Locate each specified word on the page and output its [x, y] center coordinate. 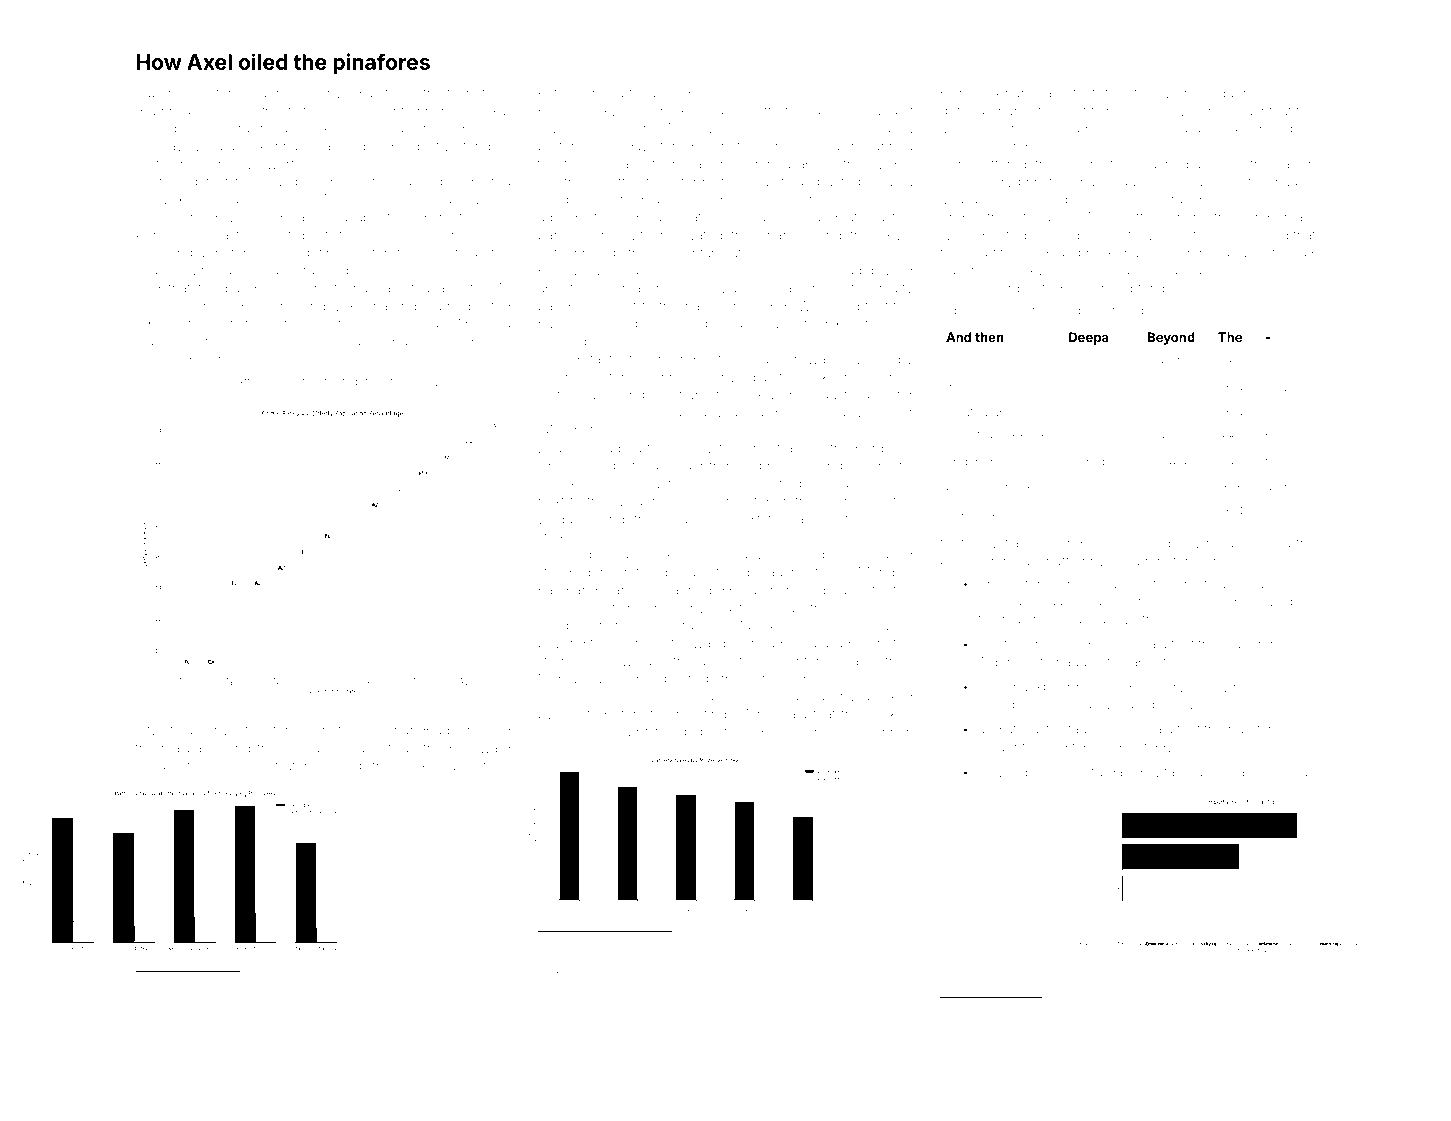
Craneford [1284, 270]
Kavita [1156, 772]
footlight [346, 382]
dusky [1182, 544]
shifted [156, 128]
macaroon [858, 413]
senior [845, 199]
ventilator [280, 766]
